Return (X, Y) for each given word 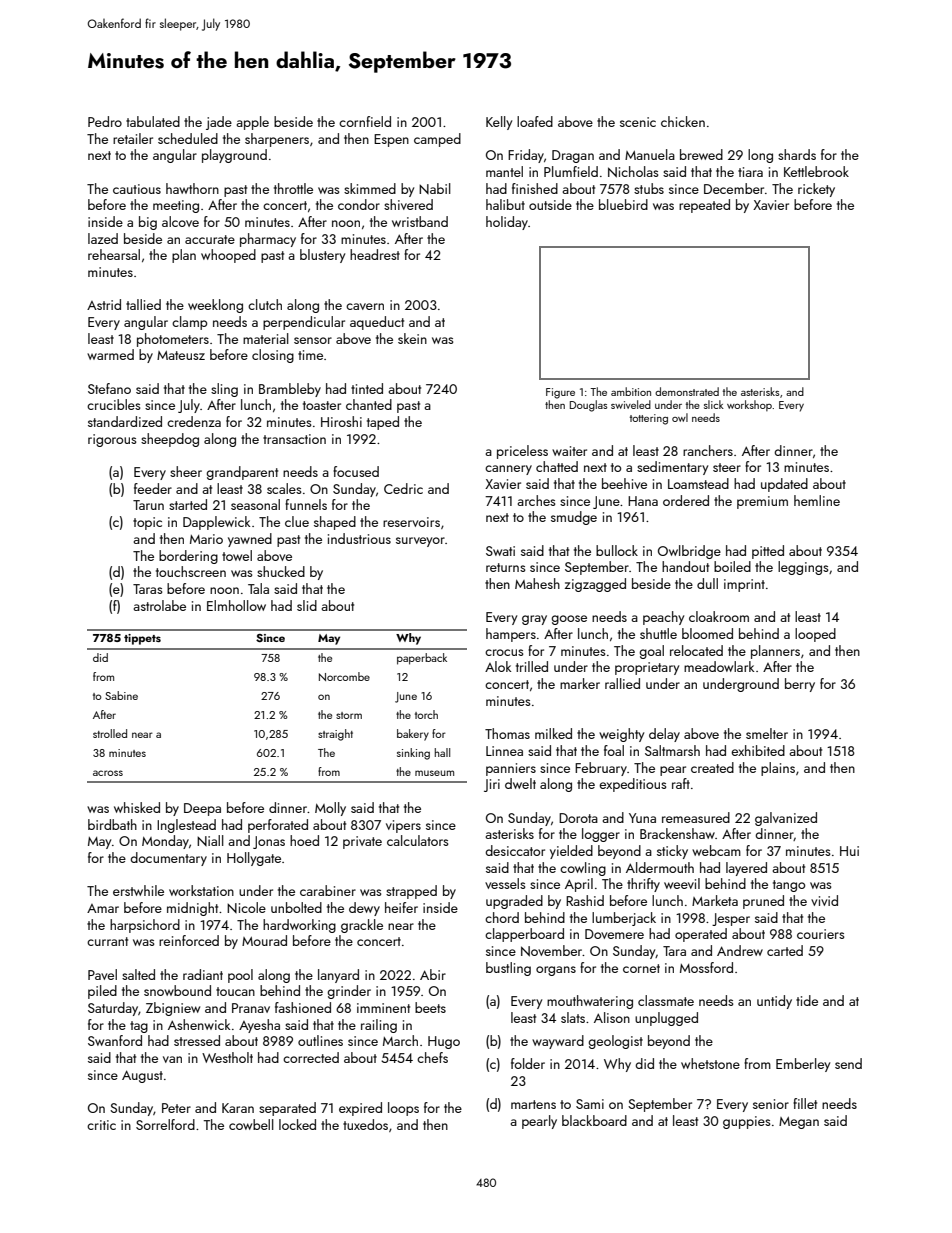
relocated (696, 650)
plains (778, 769)
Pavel (102, 974)
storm (349, 715)
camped (437, 140)
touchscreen (191, 571)
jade (219, 123)
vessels (505, 883)
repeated (704, 206)
